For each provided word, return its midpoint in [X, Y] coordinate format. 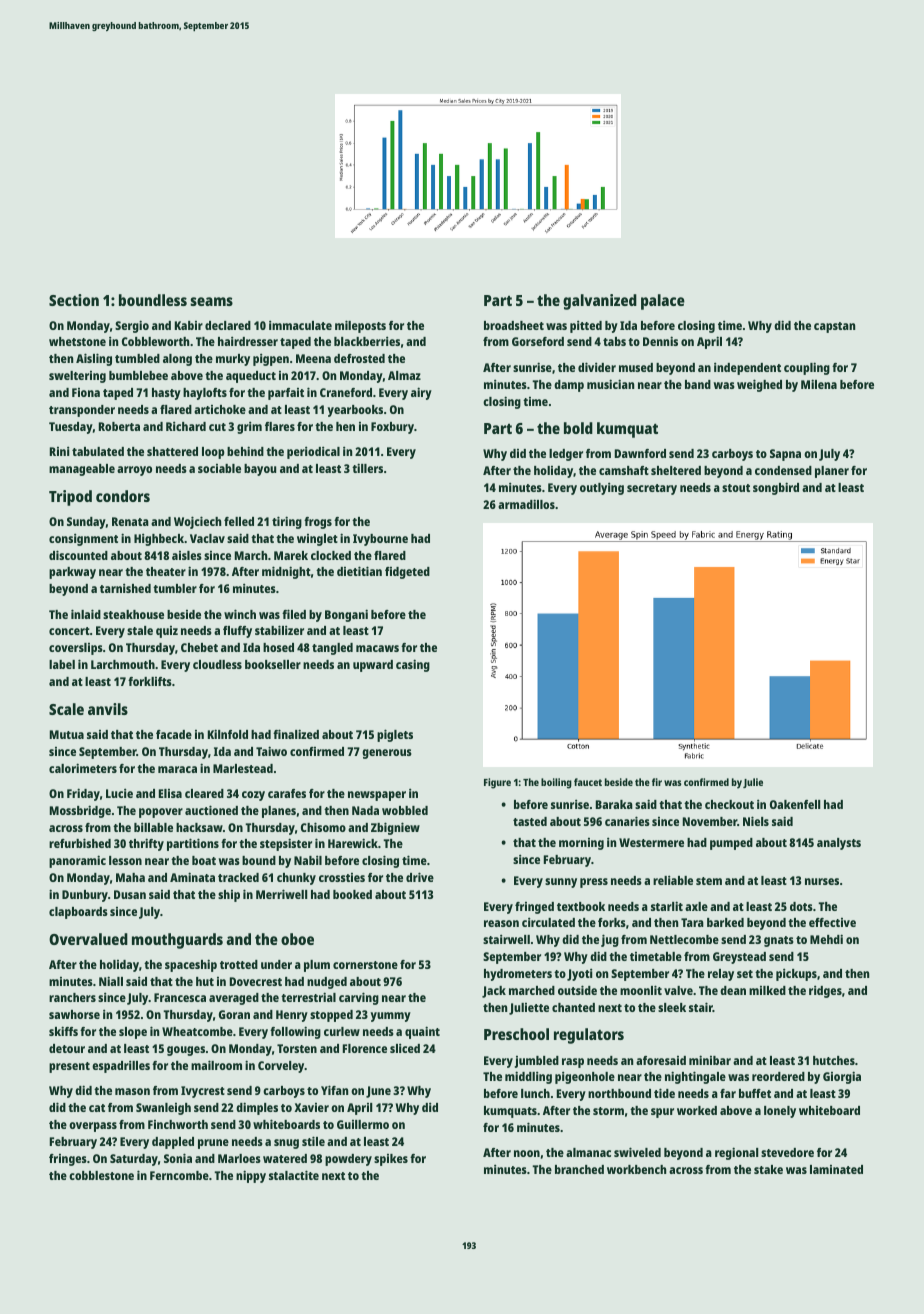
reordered [778, 1076]
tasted [530, 821]
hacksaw [199, 827]
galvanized [600, 302]
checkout [729, 804]
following [295, 1032]
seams [211, 301]
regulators [589, 1036]
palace [663, 302]
